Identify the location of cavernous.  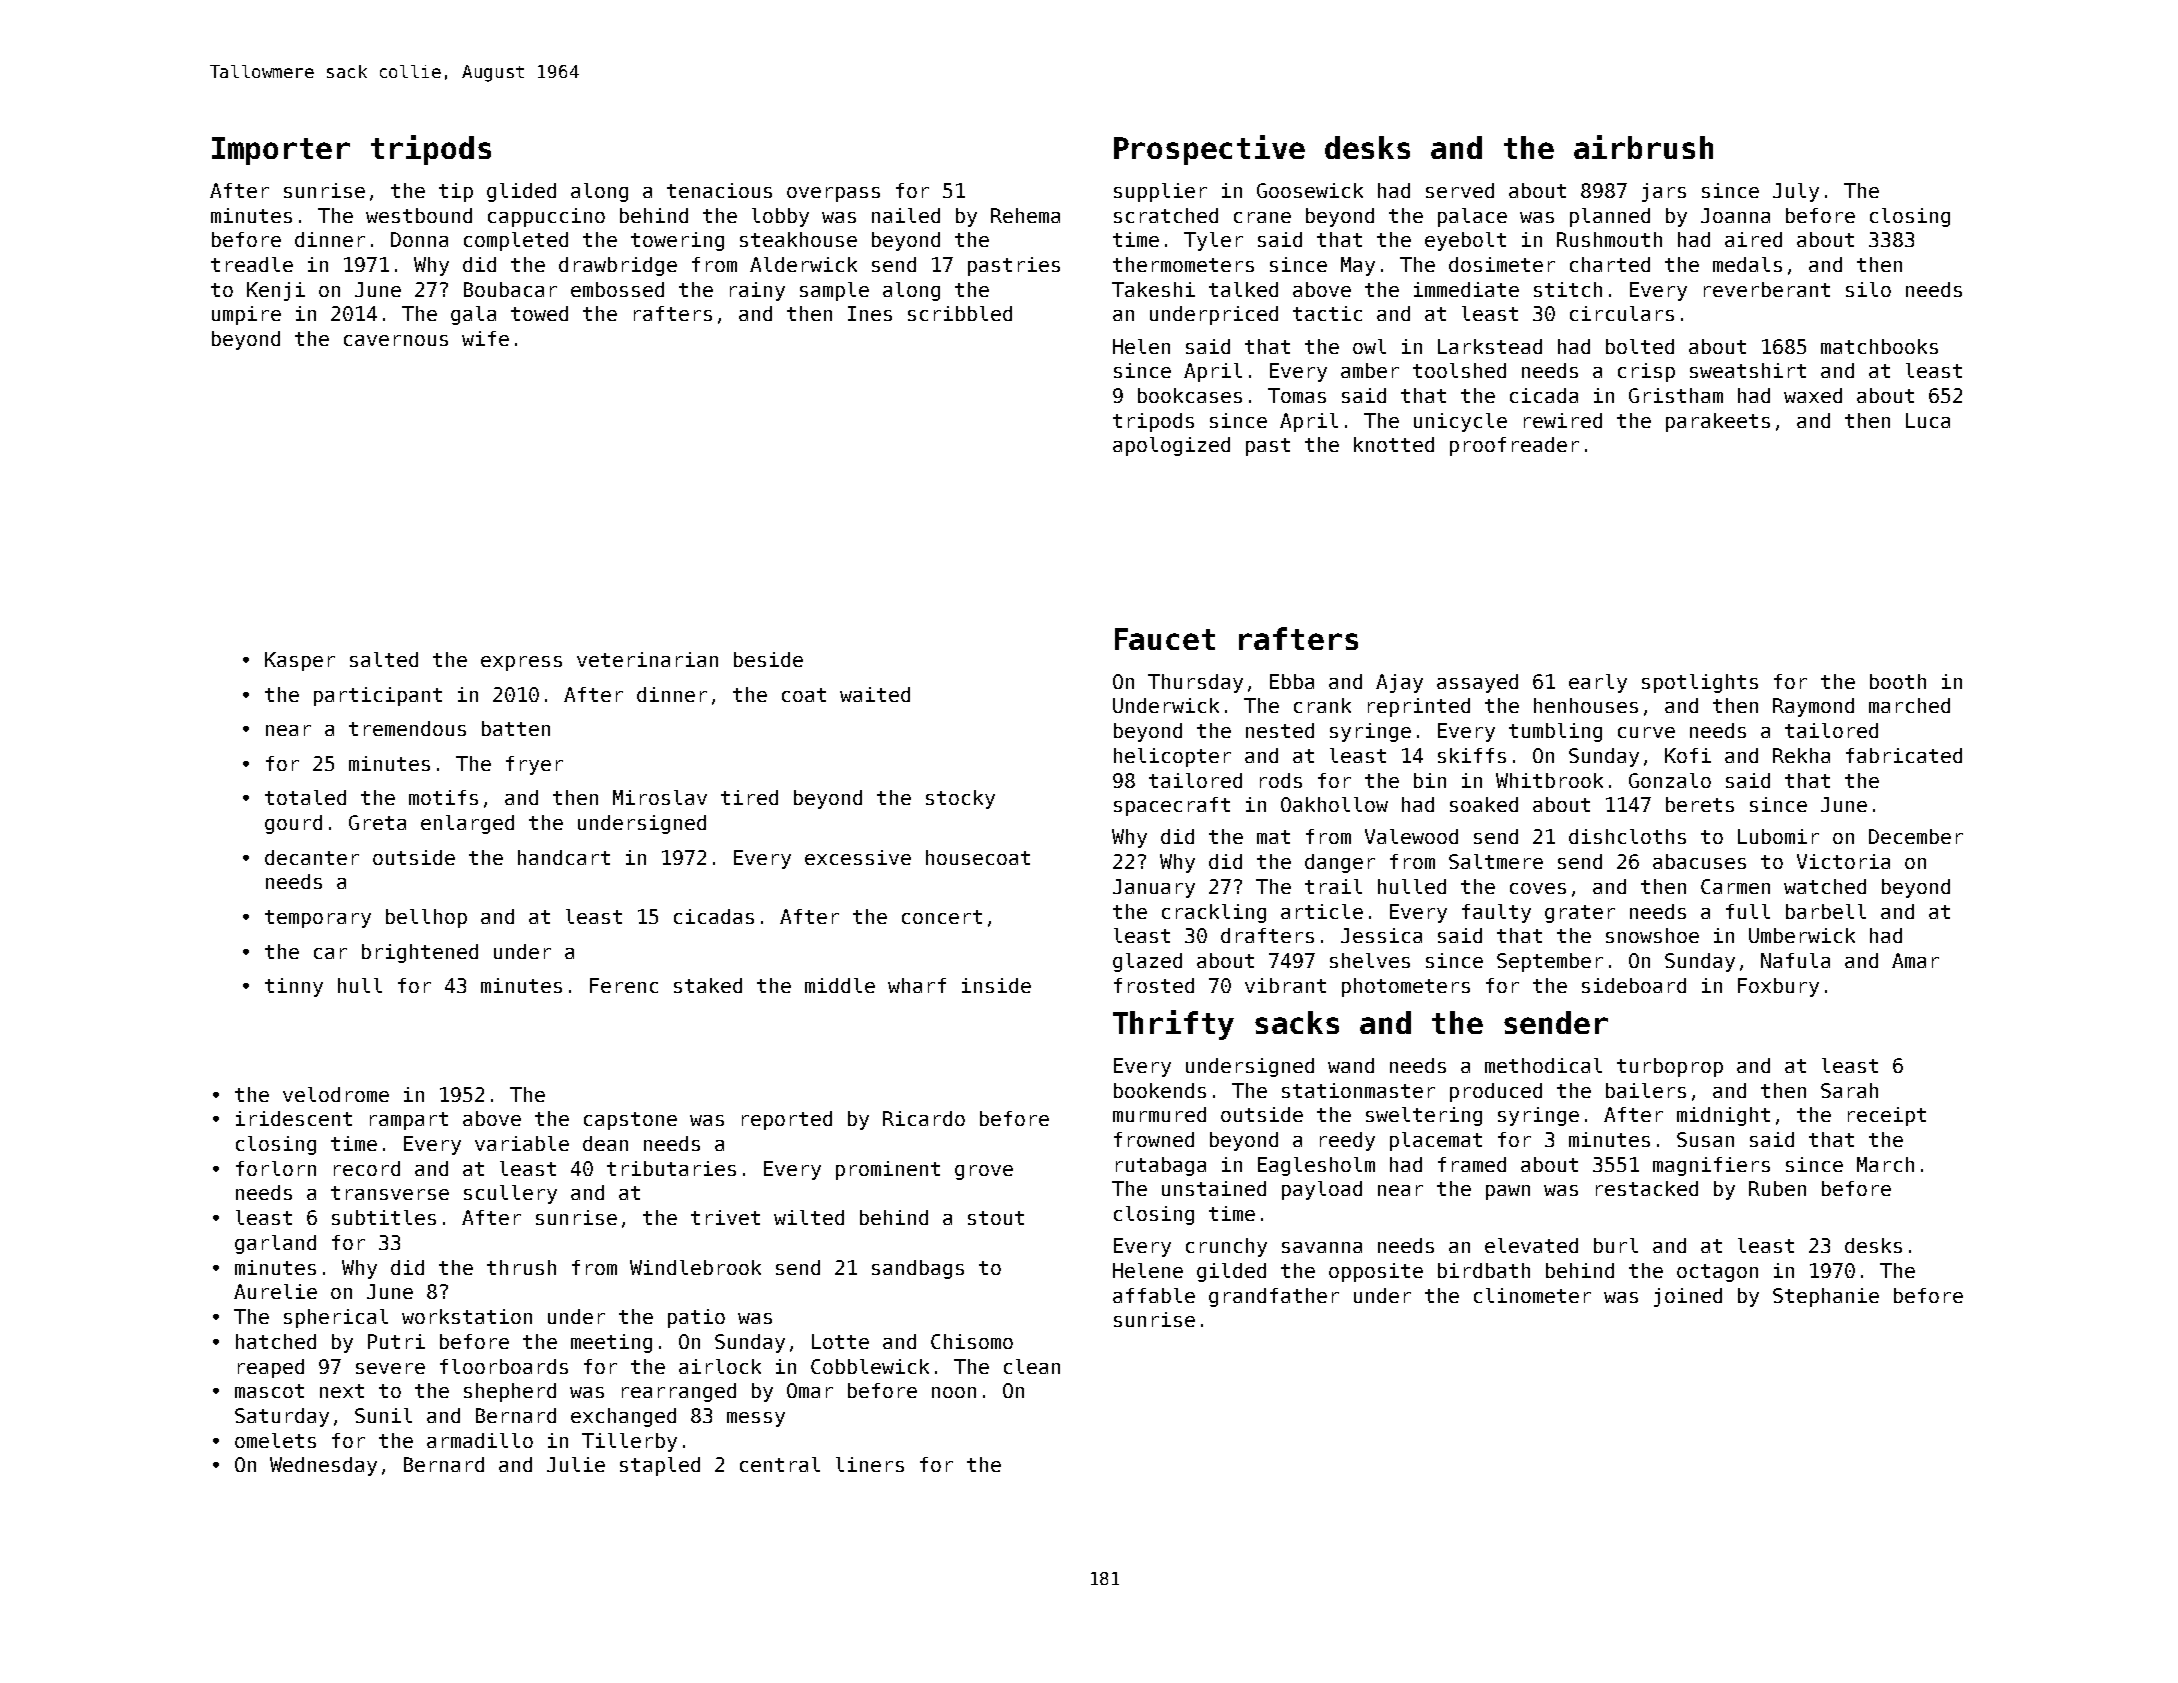
(396, 340).
